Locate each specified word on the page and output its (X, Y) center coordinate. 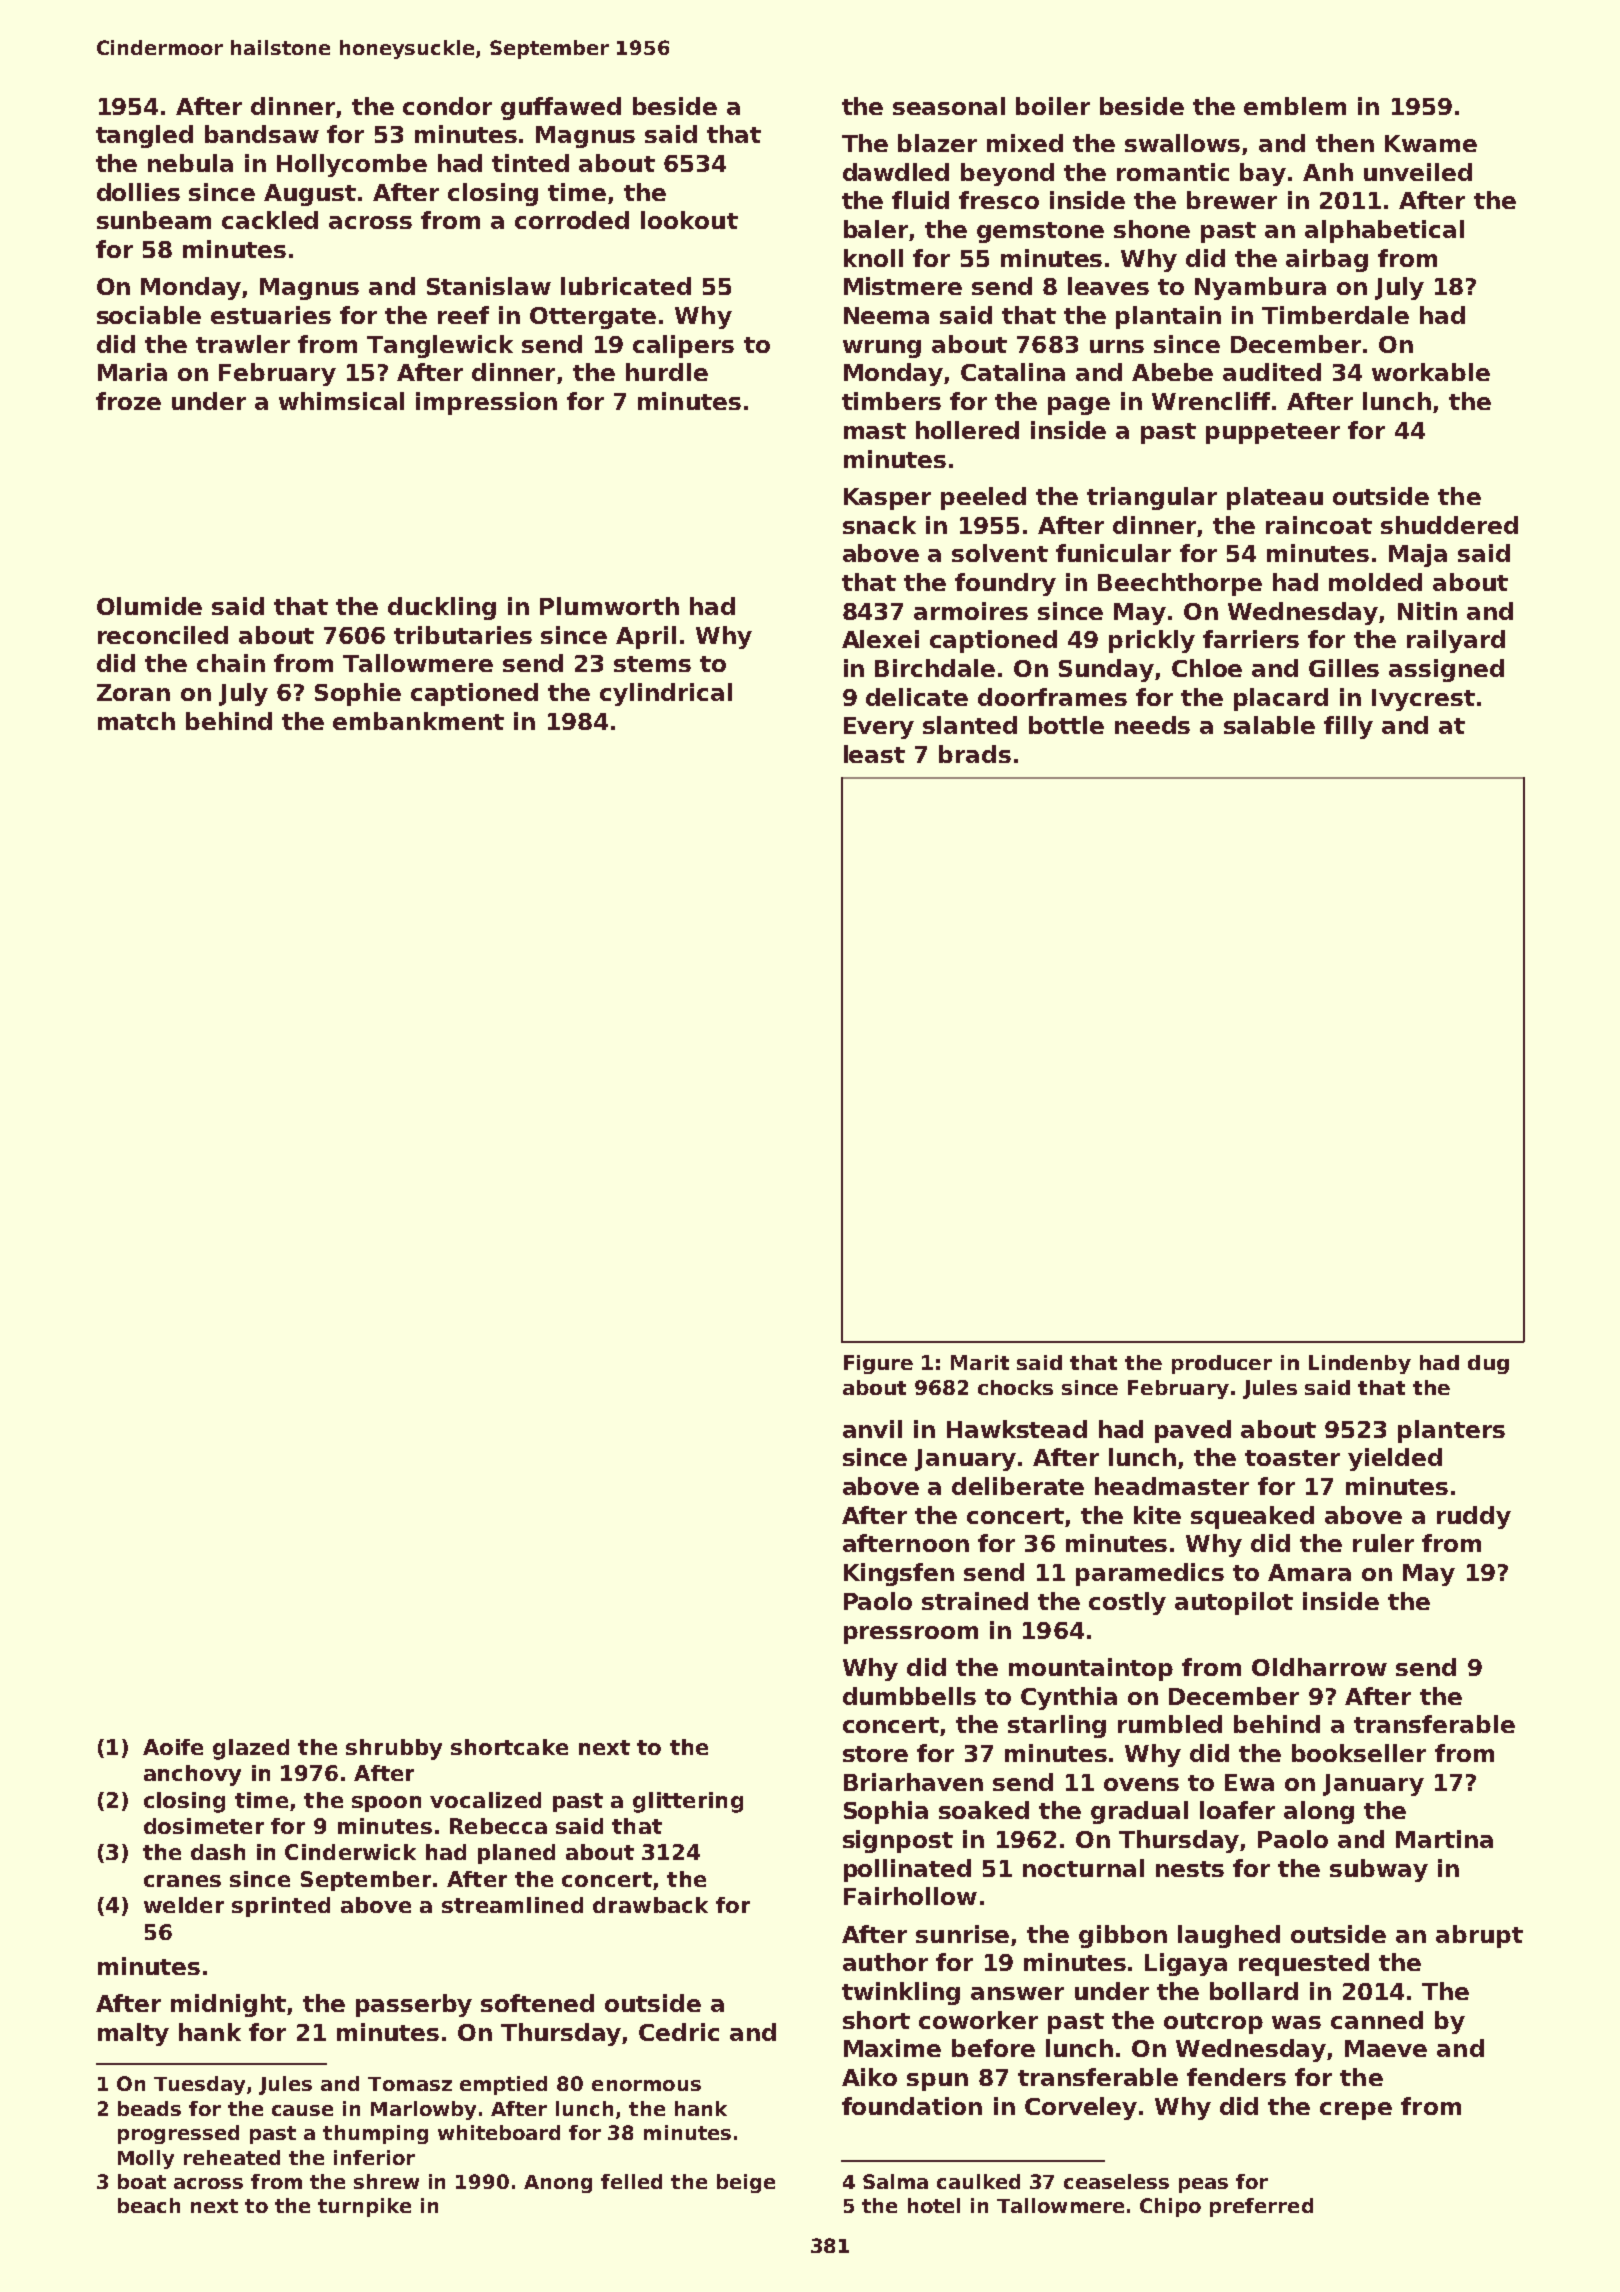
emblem (1295, 106)
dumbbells (909, 1696)
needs (1152, 725)
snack (879, 525)
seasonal (949, 106)
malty (133, 2034)
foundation (912, 2106)
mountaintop (1091, 1669)
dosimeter (204, 1826)
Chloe (1207, 668)
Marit (980, 1362)
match (136, 721)
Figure (878, 1364)
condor (447, 106)
